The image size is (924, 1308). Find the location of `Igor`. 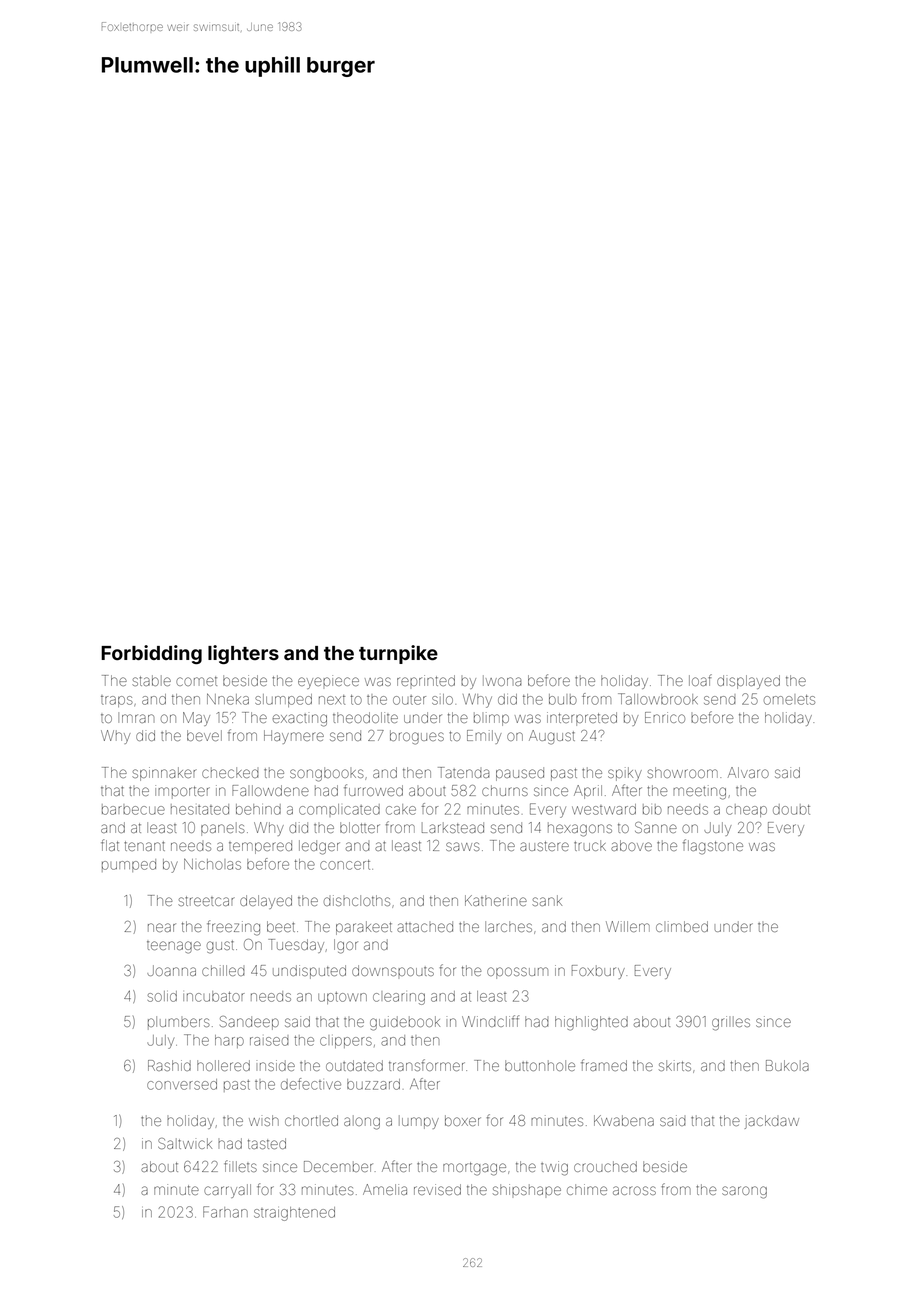

Igor is located at coordinates (346, 946).
